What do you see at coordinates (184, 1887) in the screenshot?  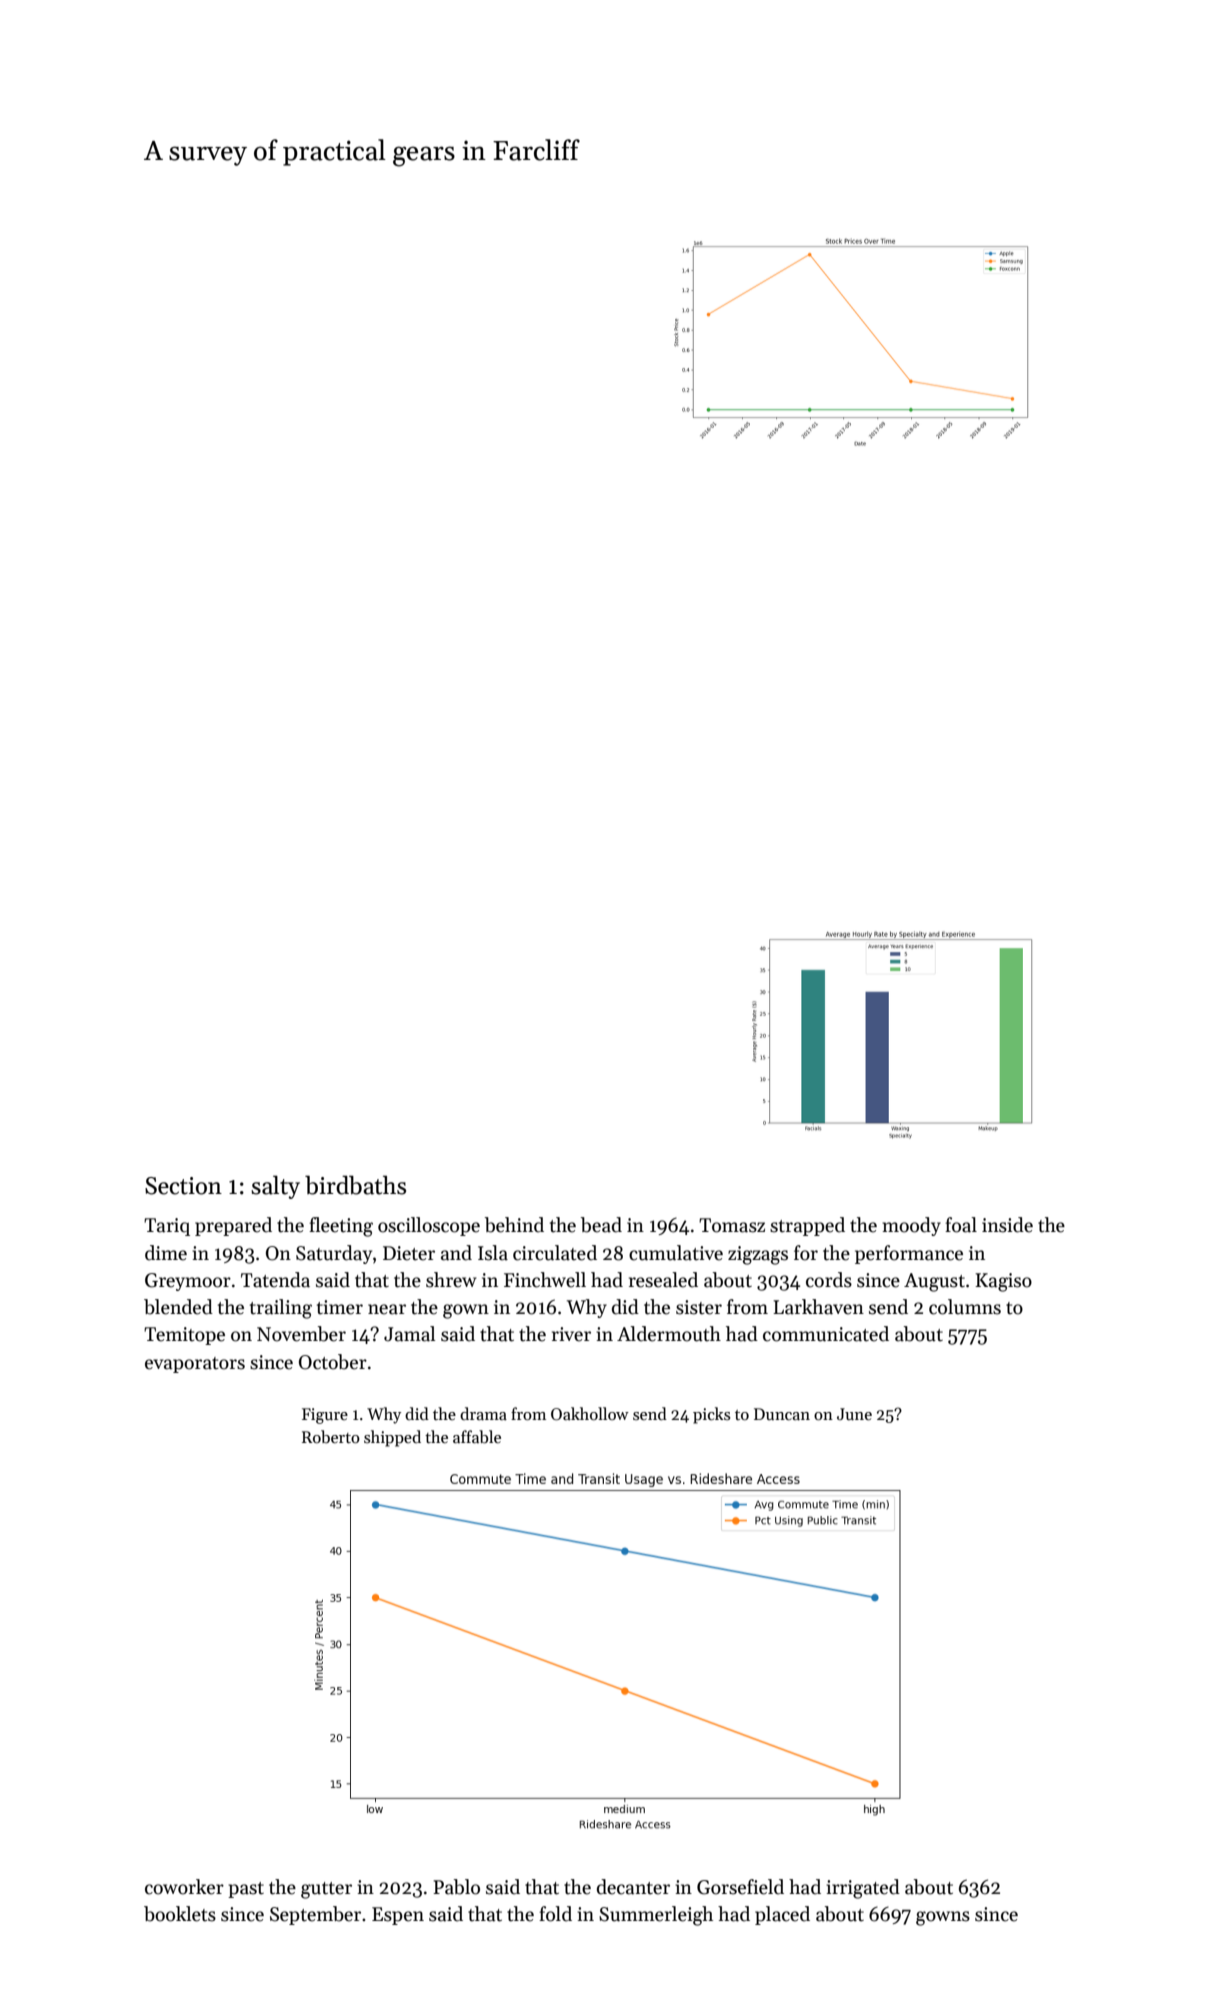 I see `coworker` at bounding box center [184, 1887].
